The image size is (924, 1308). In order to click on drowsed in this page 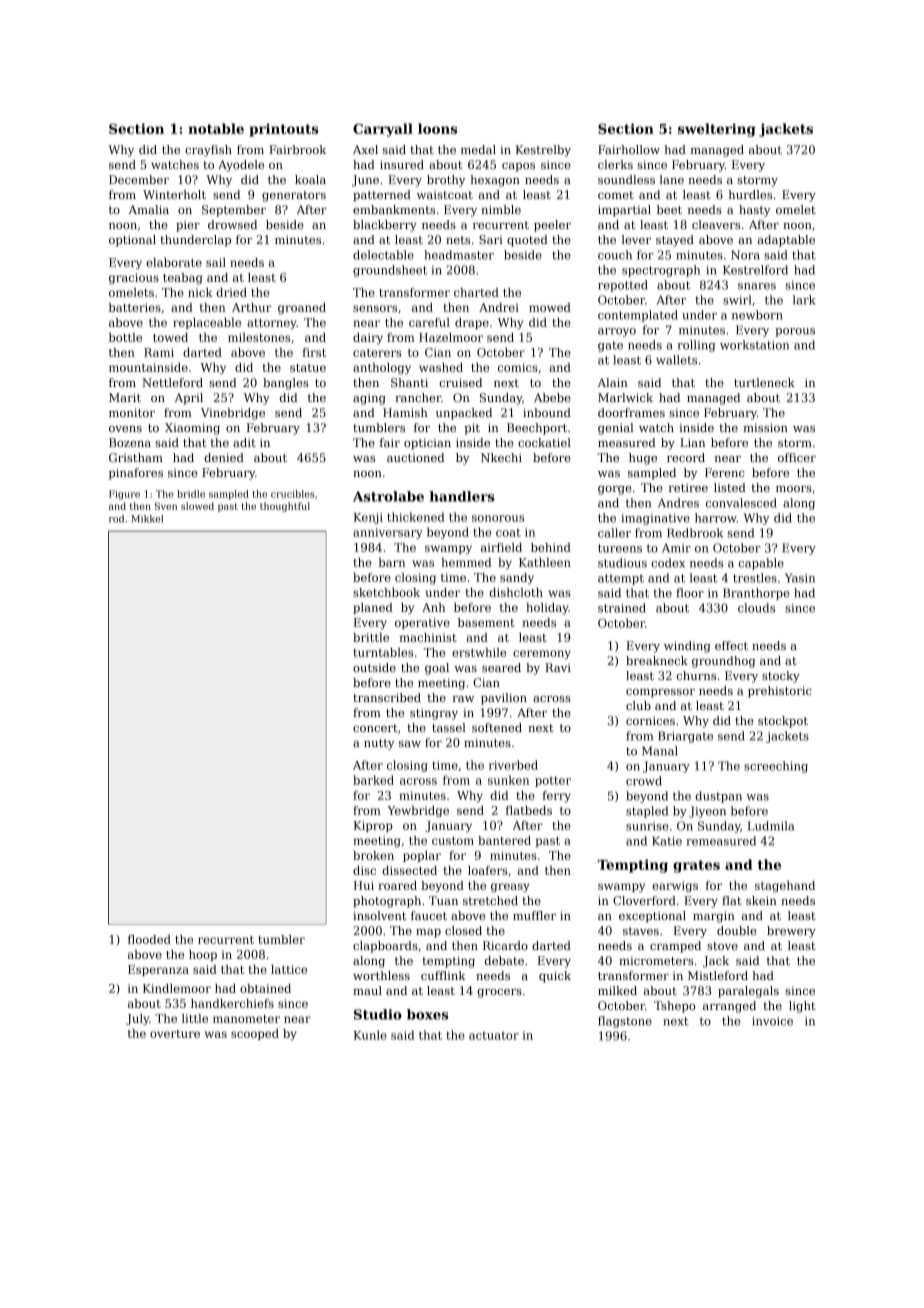, I will do `click(232, 224)`.
